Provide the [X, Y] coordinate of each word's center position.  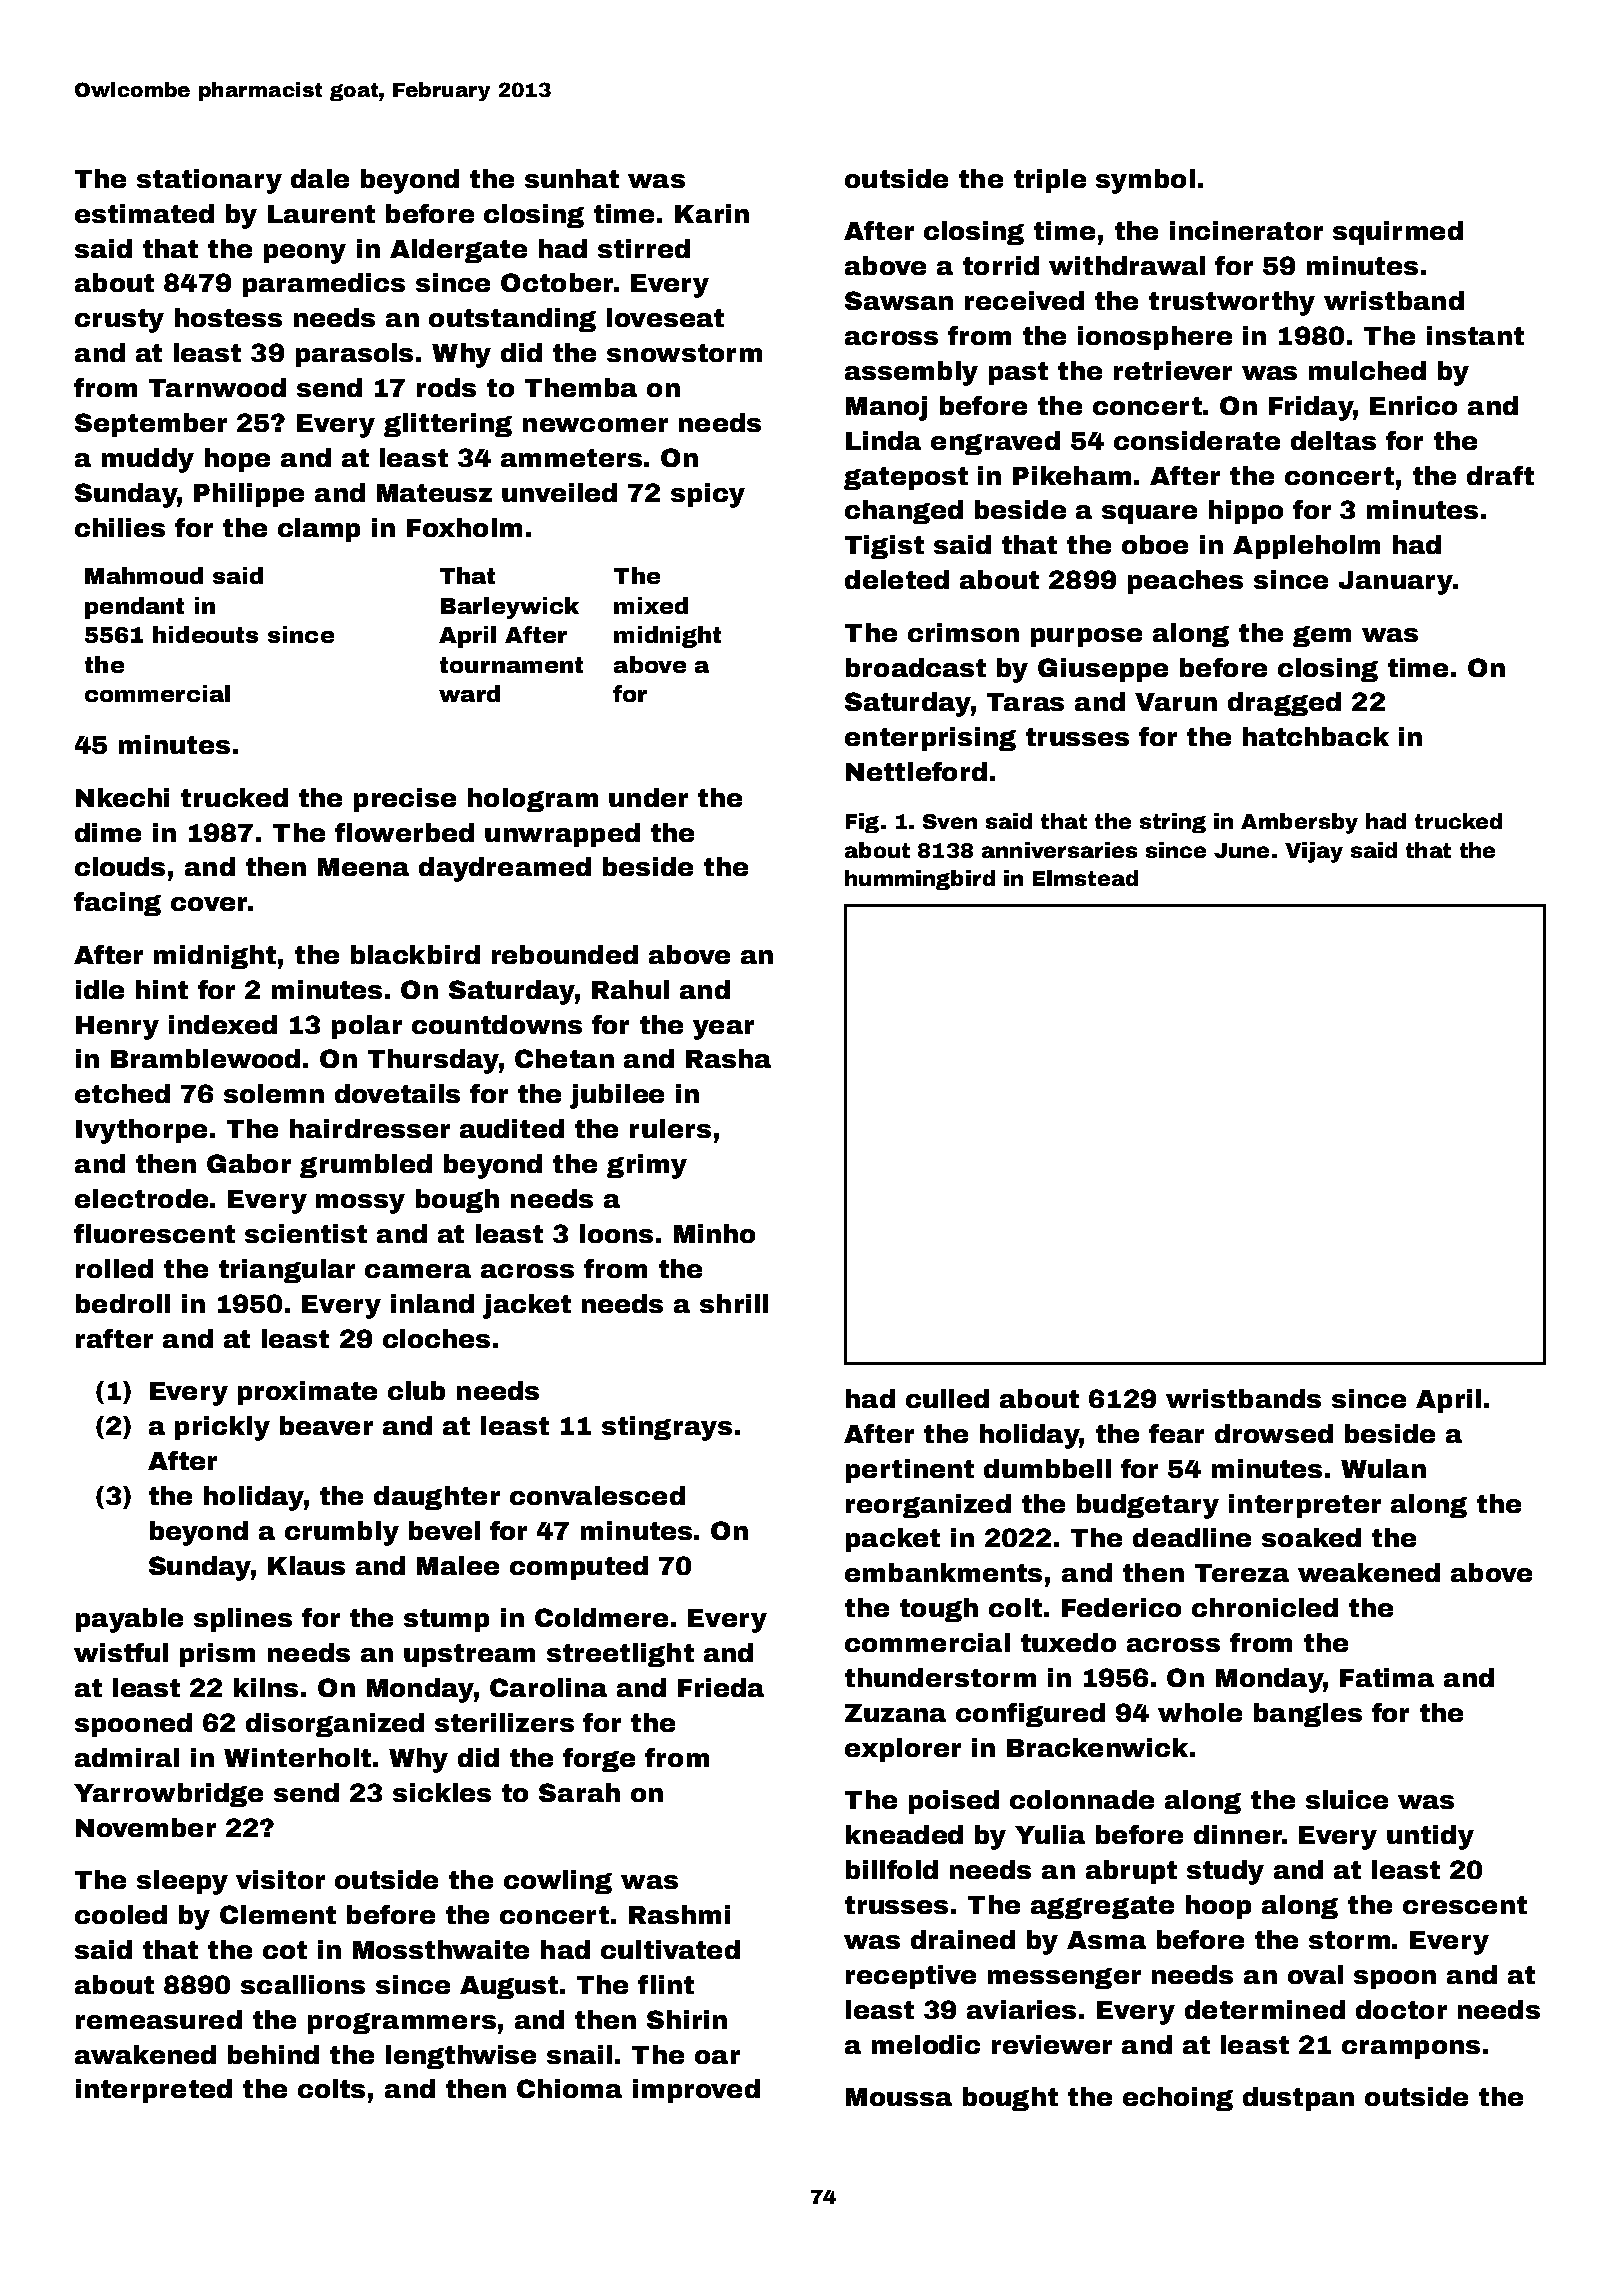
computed [579, 1568]
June [1241, 850]
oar [717, 2057]
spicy [708, 495]
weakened [1369, 1572]
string [1173, 823]
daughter [437, 1498]
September [151, 425]
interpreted [154, 2091]
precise [405, 800]
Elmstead [1085, 878]
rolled [114, 1268]
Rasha [728, 1058]
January [1396, 583]
